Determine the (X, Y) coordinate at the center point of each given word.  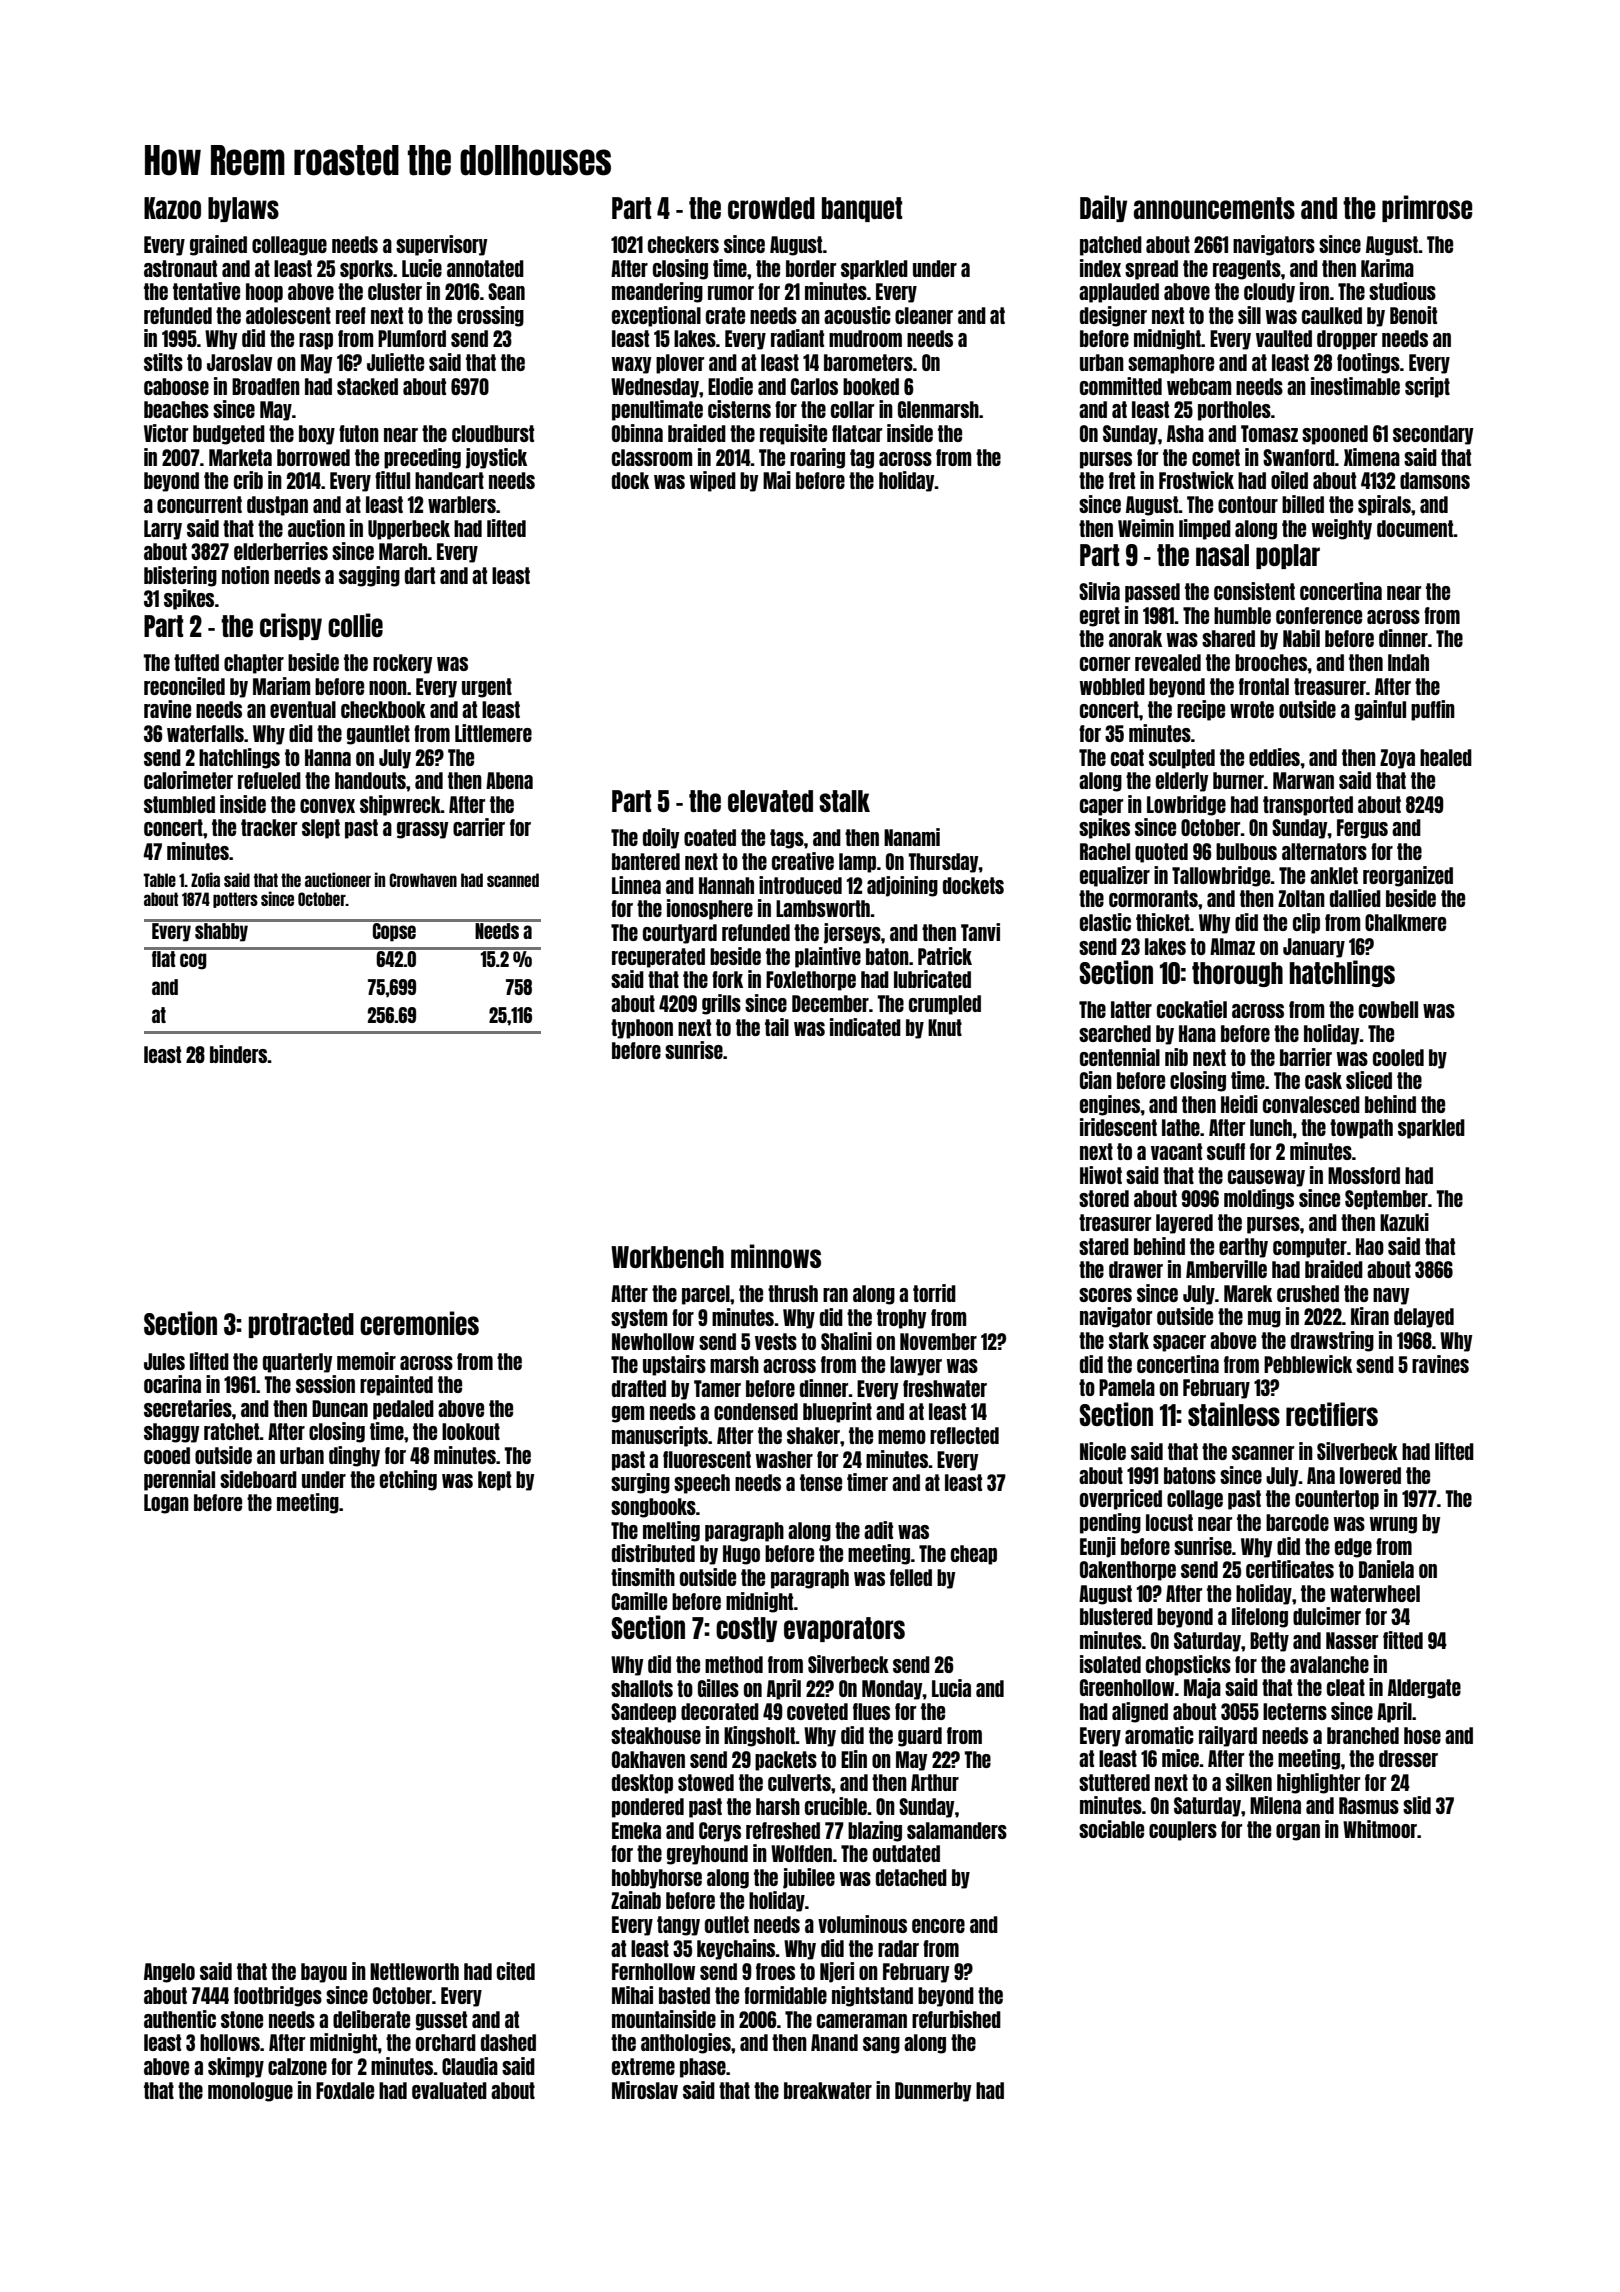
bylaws (243, 209)
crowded (771, 208)
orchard (446, 2042)
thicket (1163, 922)
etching (408, 1480)
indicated (865, 1027)
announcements (1214, 208)
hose (1422, 1735)
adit (878, 1530)
